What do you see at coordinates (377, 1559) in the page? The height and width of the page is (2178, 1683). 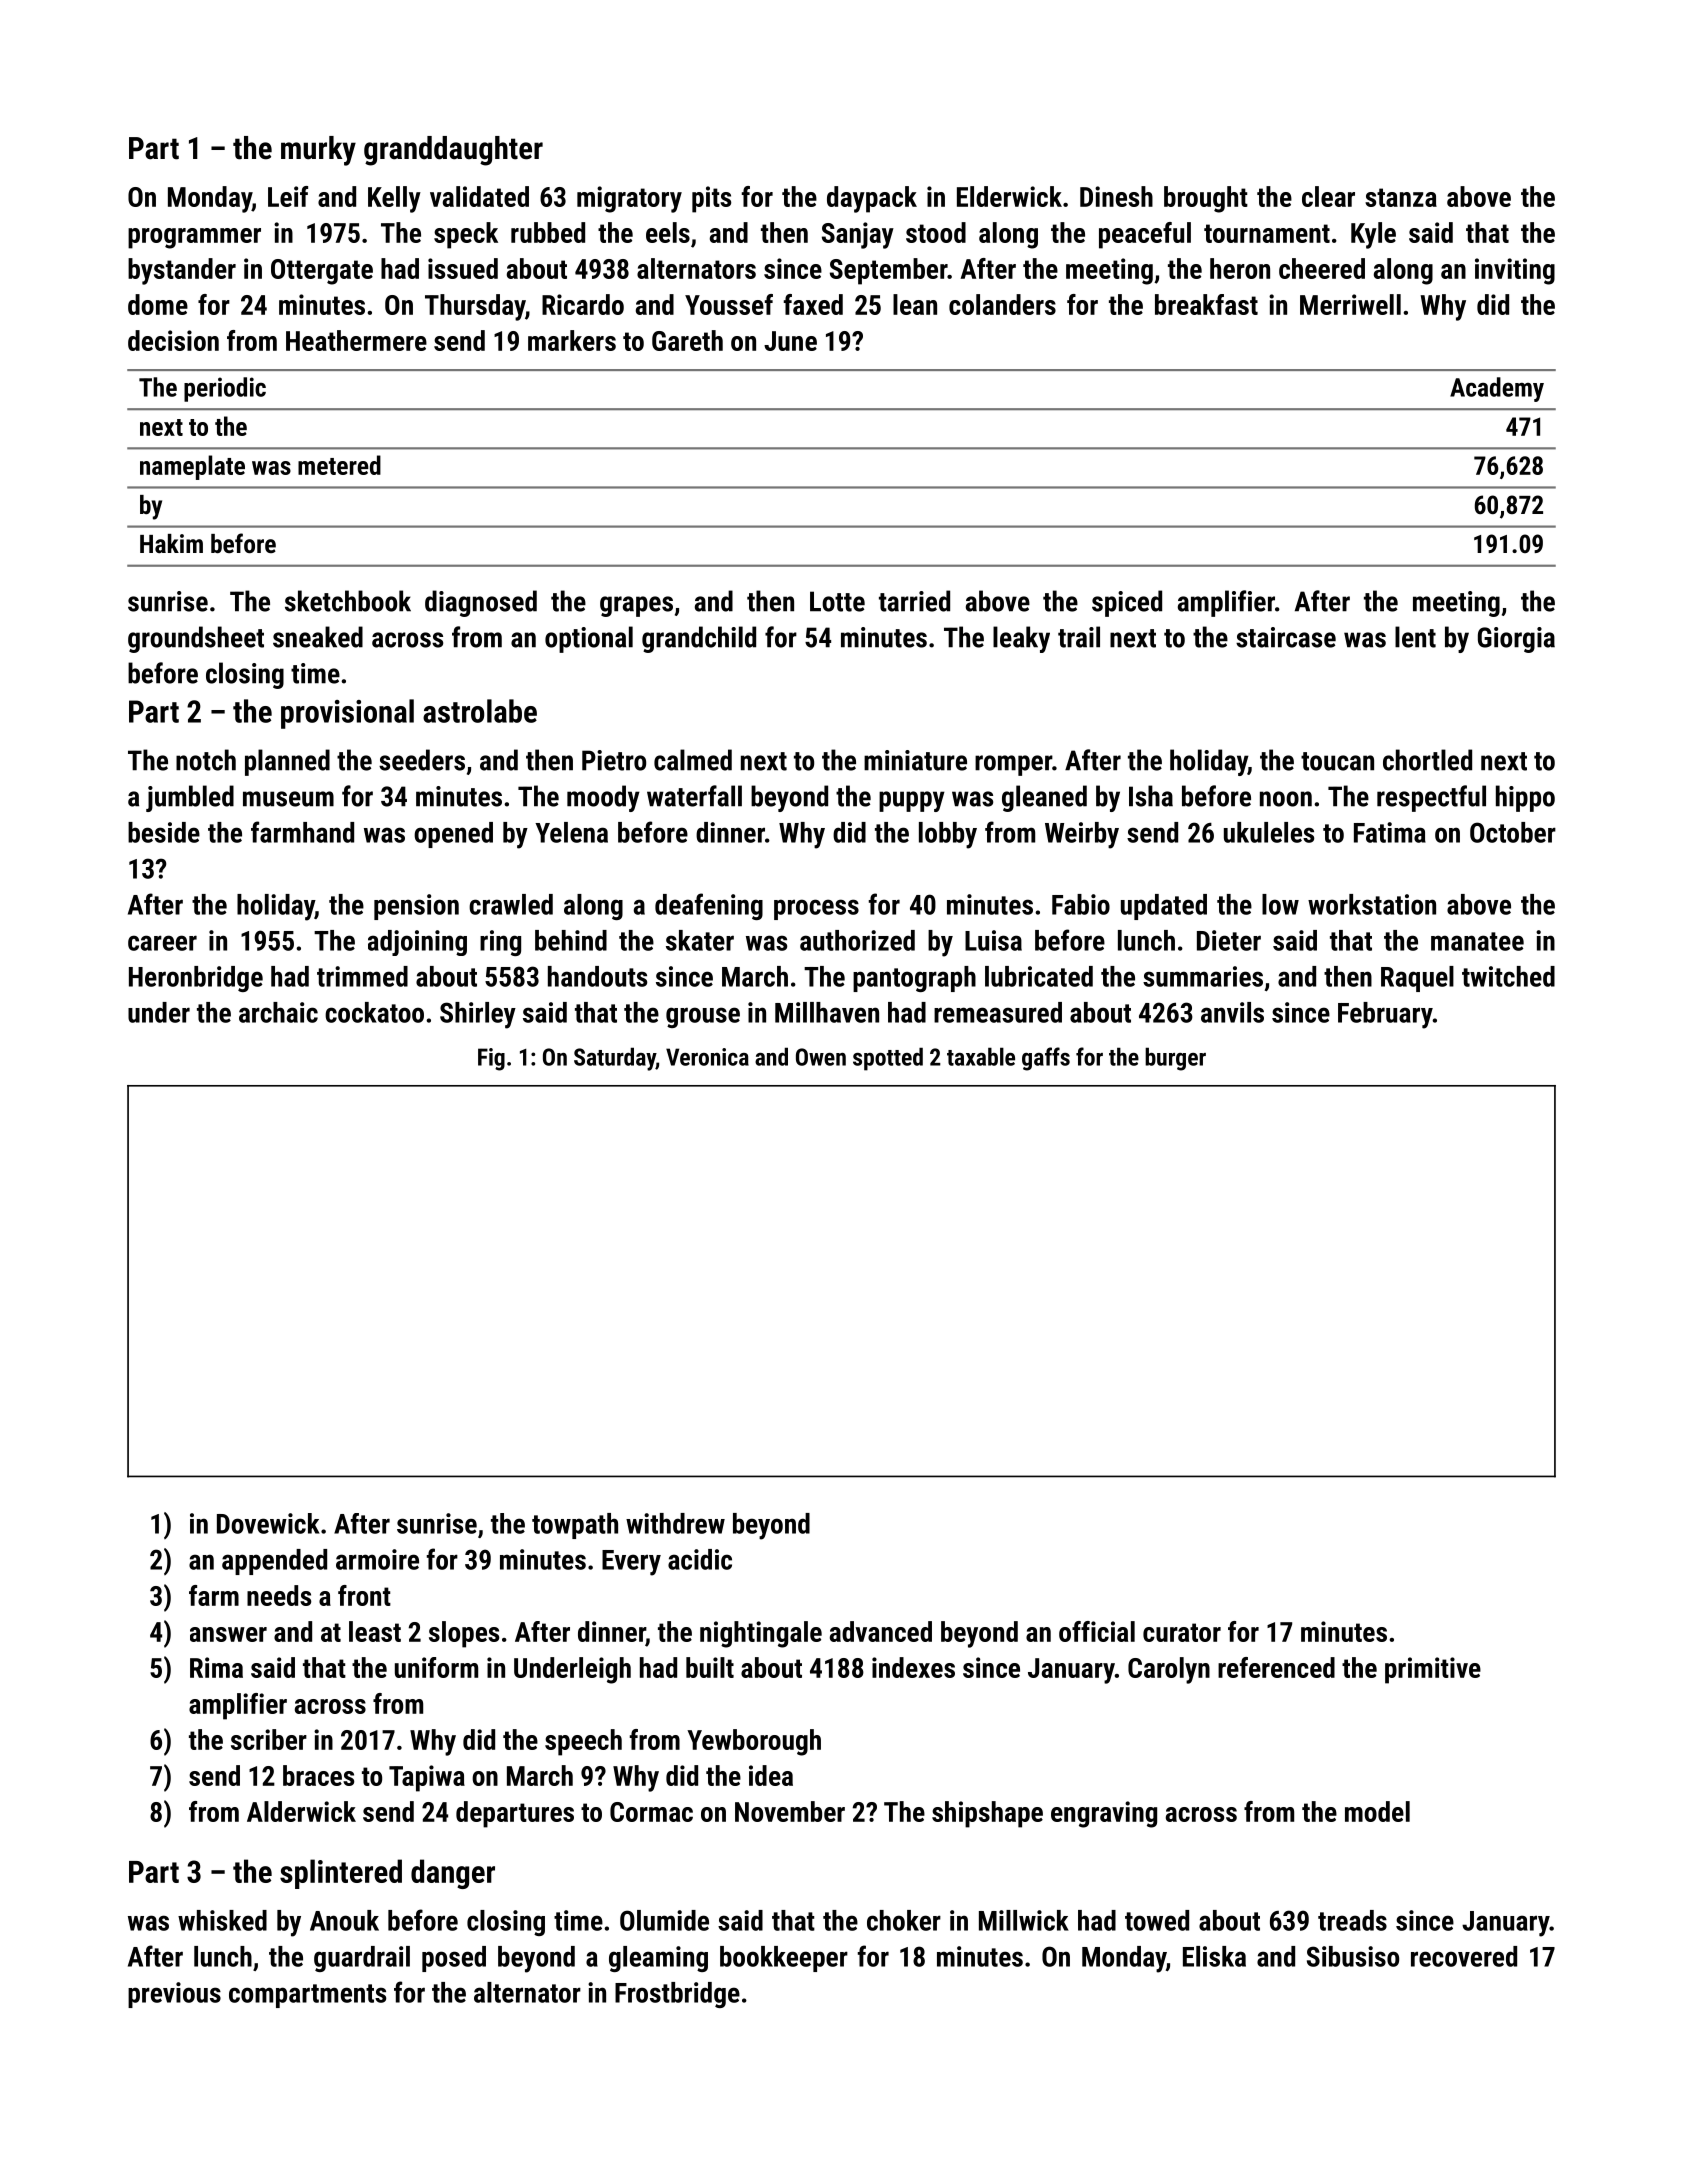 I see `armoire` at bounding box center [377, 1559].
